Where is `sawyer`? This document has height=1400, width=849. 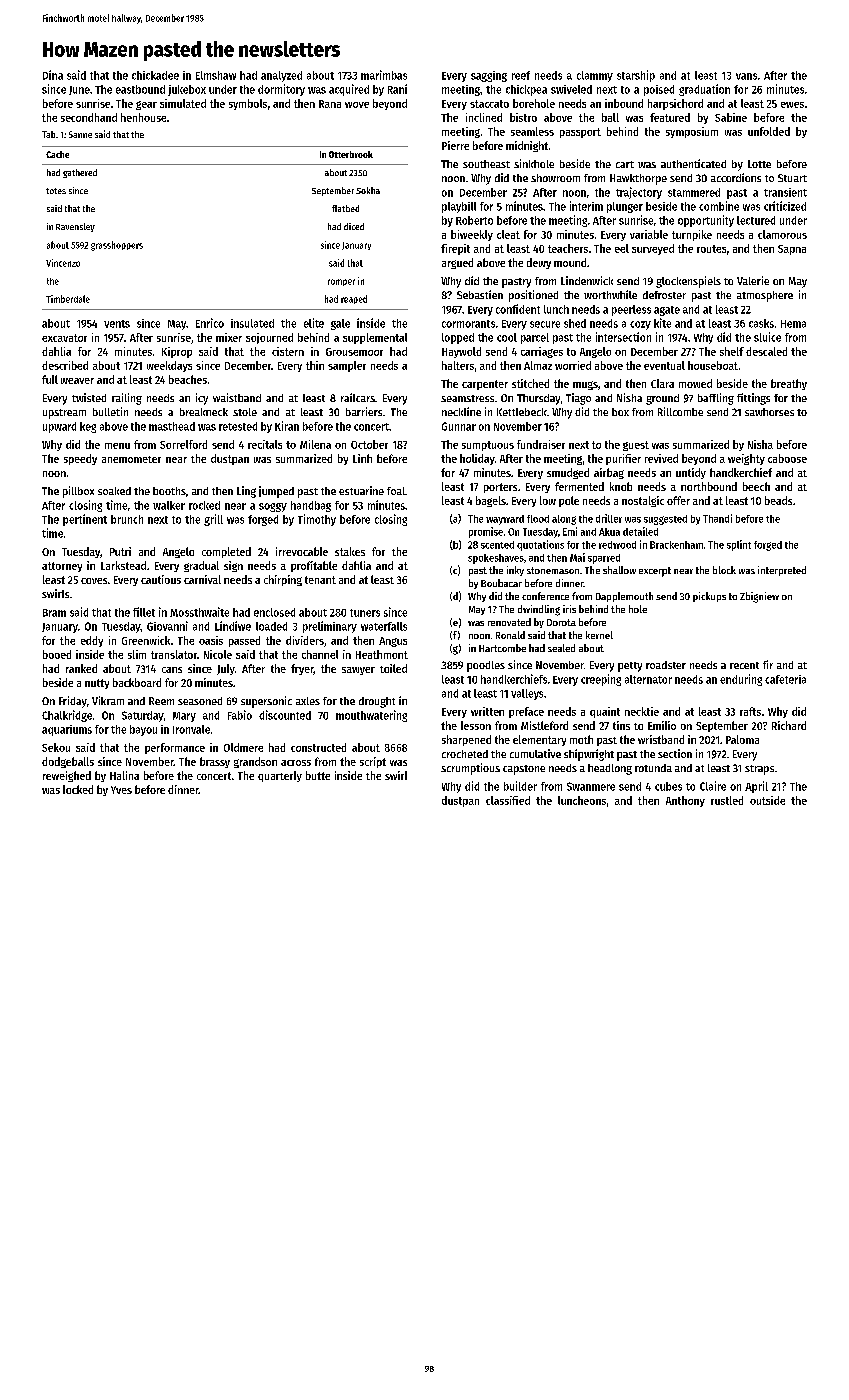 sawyer is located at coordinates (358, 671).
